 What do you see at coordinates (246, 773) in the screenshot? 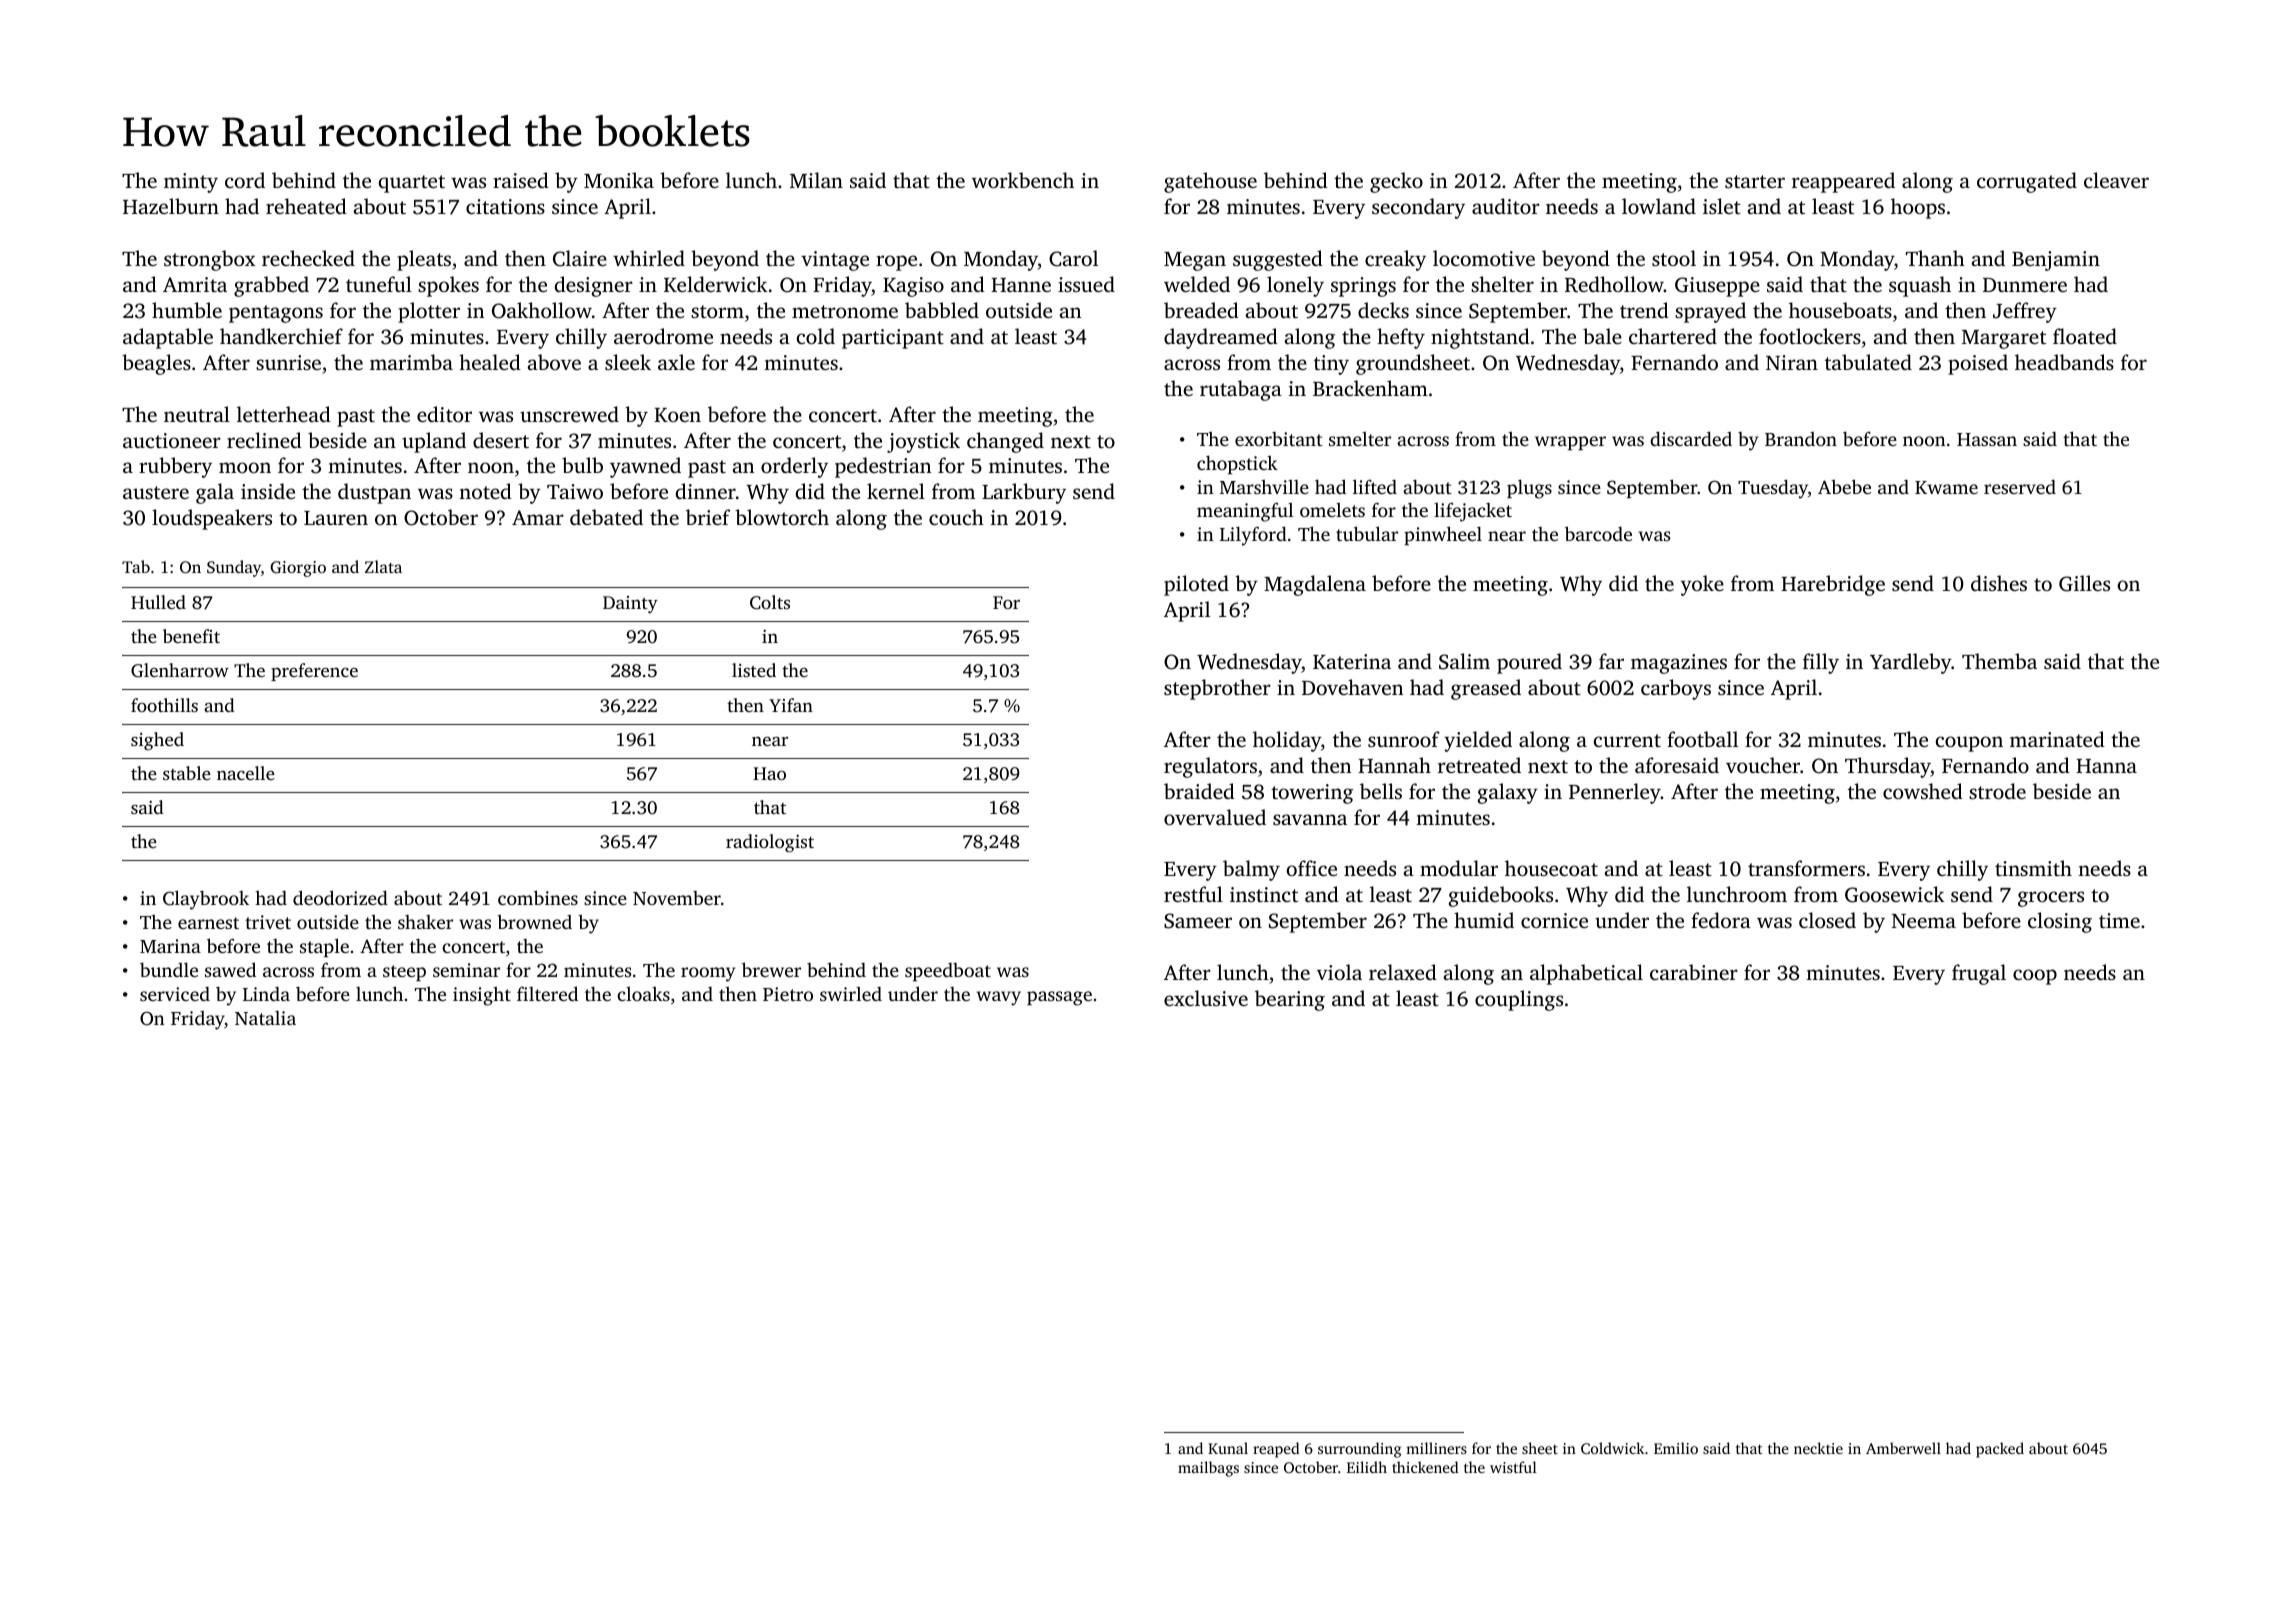
I see `nacelle` at bounding box center [246, 773].
